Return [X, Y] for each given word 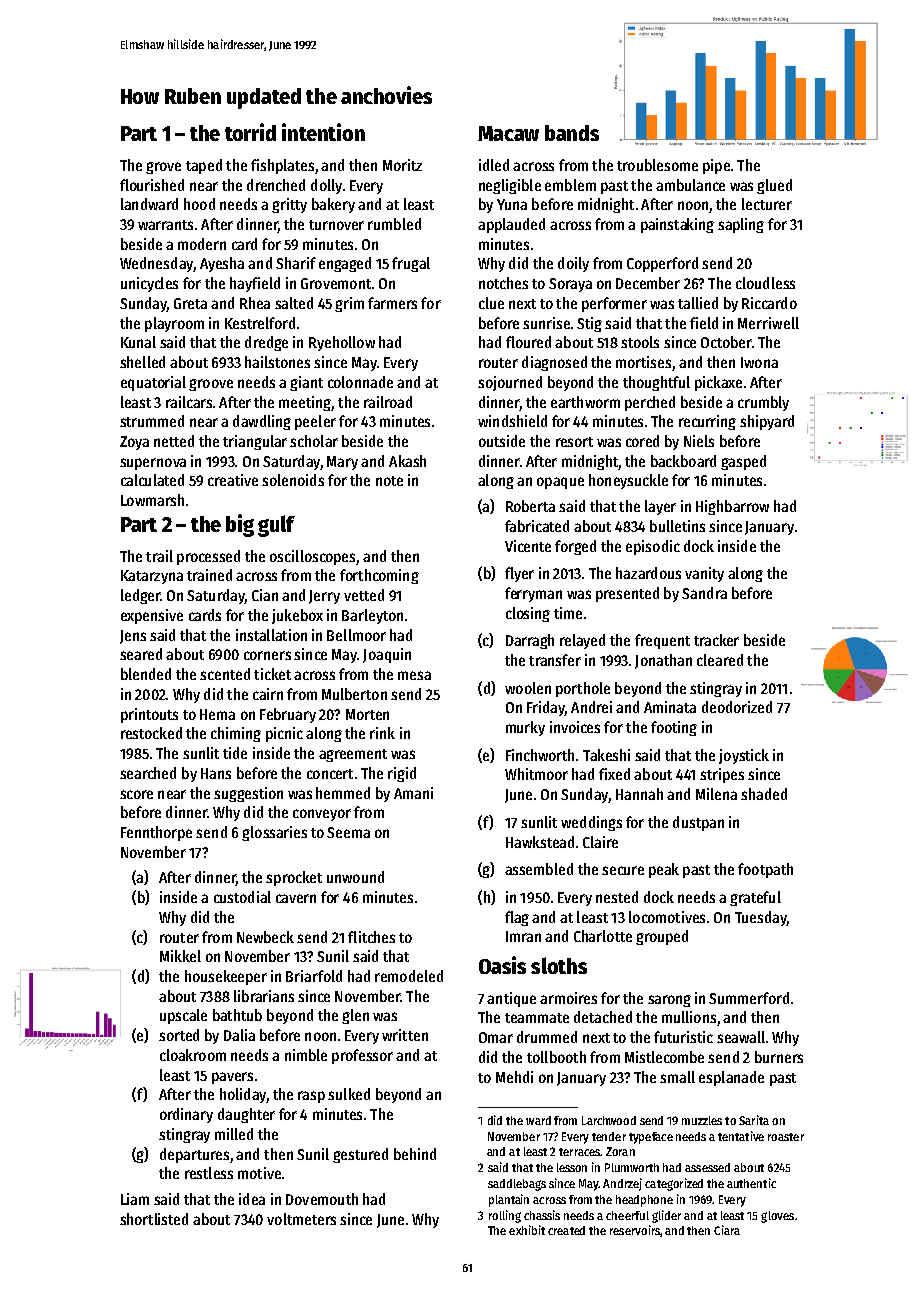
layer [660, 507]
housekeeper [226, 977]
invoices [575, 727]
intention [323, 132]
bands [572, 133]
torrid [250, 132]
